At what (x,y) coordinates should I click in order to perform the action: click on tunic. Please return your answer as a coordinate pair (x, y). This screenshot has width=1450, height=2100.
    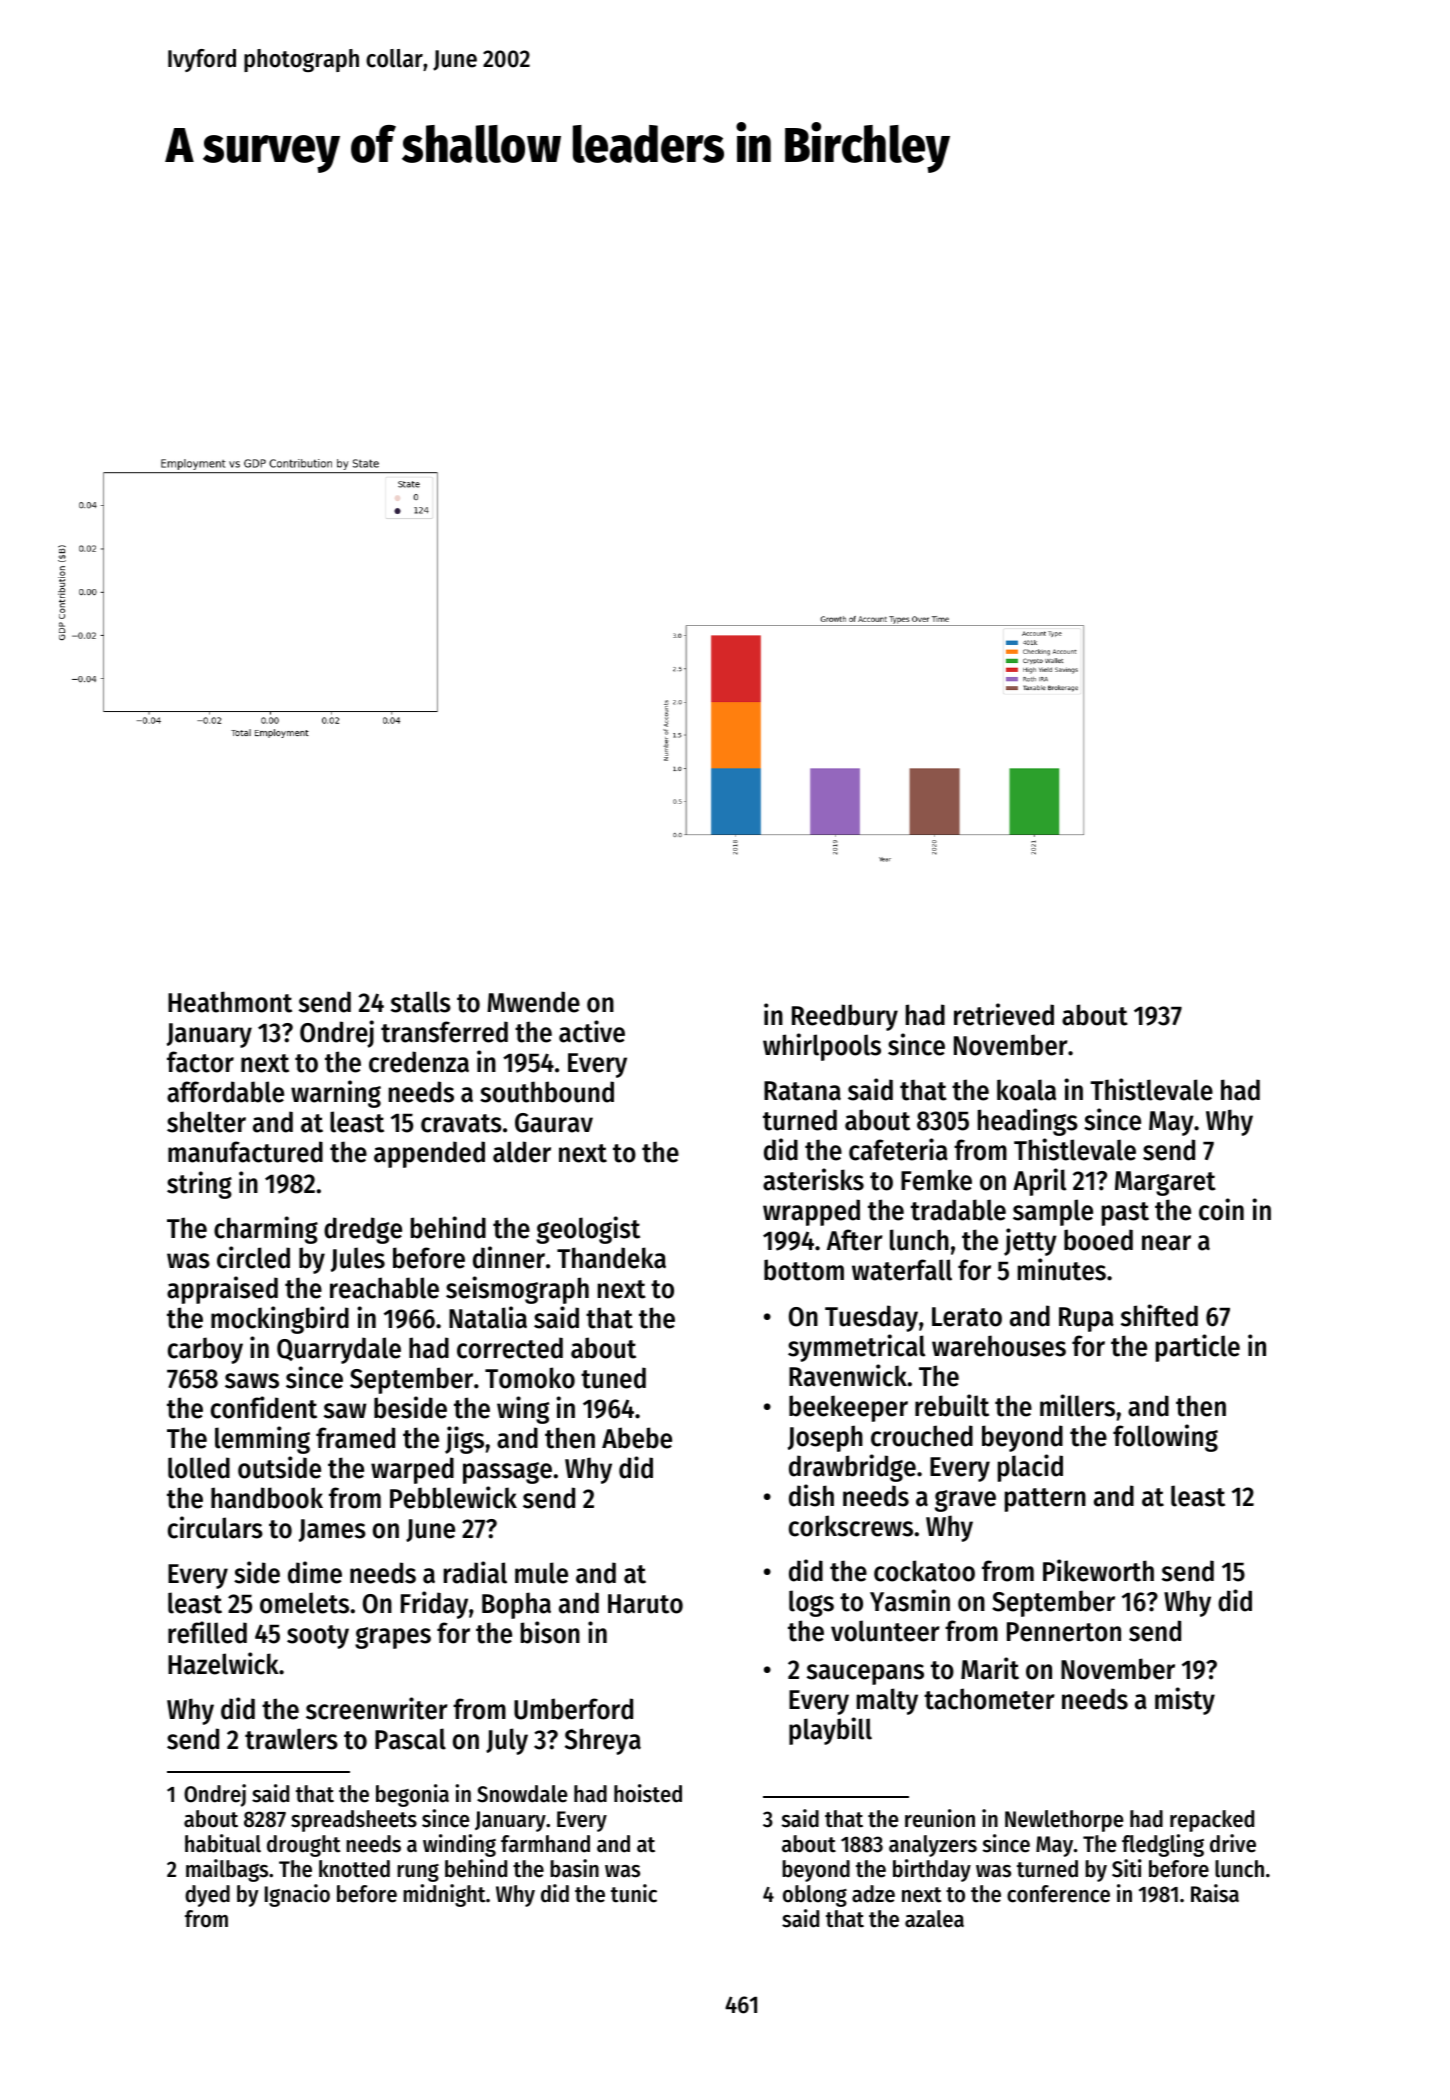
    Looking at the image, I should click on (634, 1893).
